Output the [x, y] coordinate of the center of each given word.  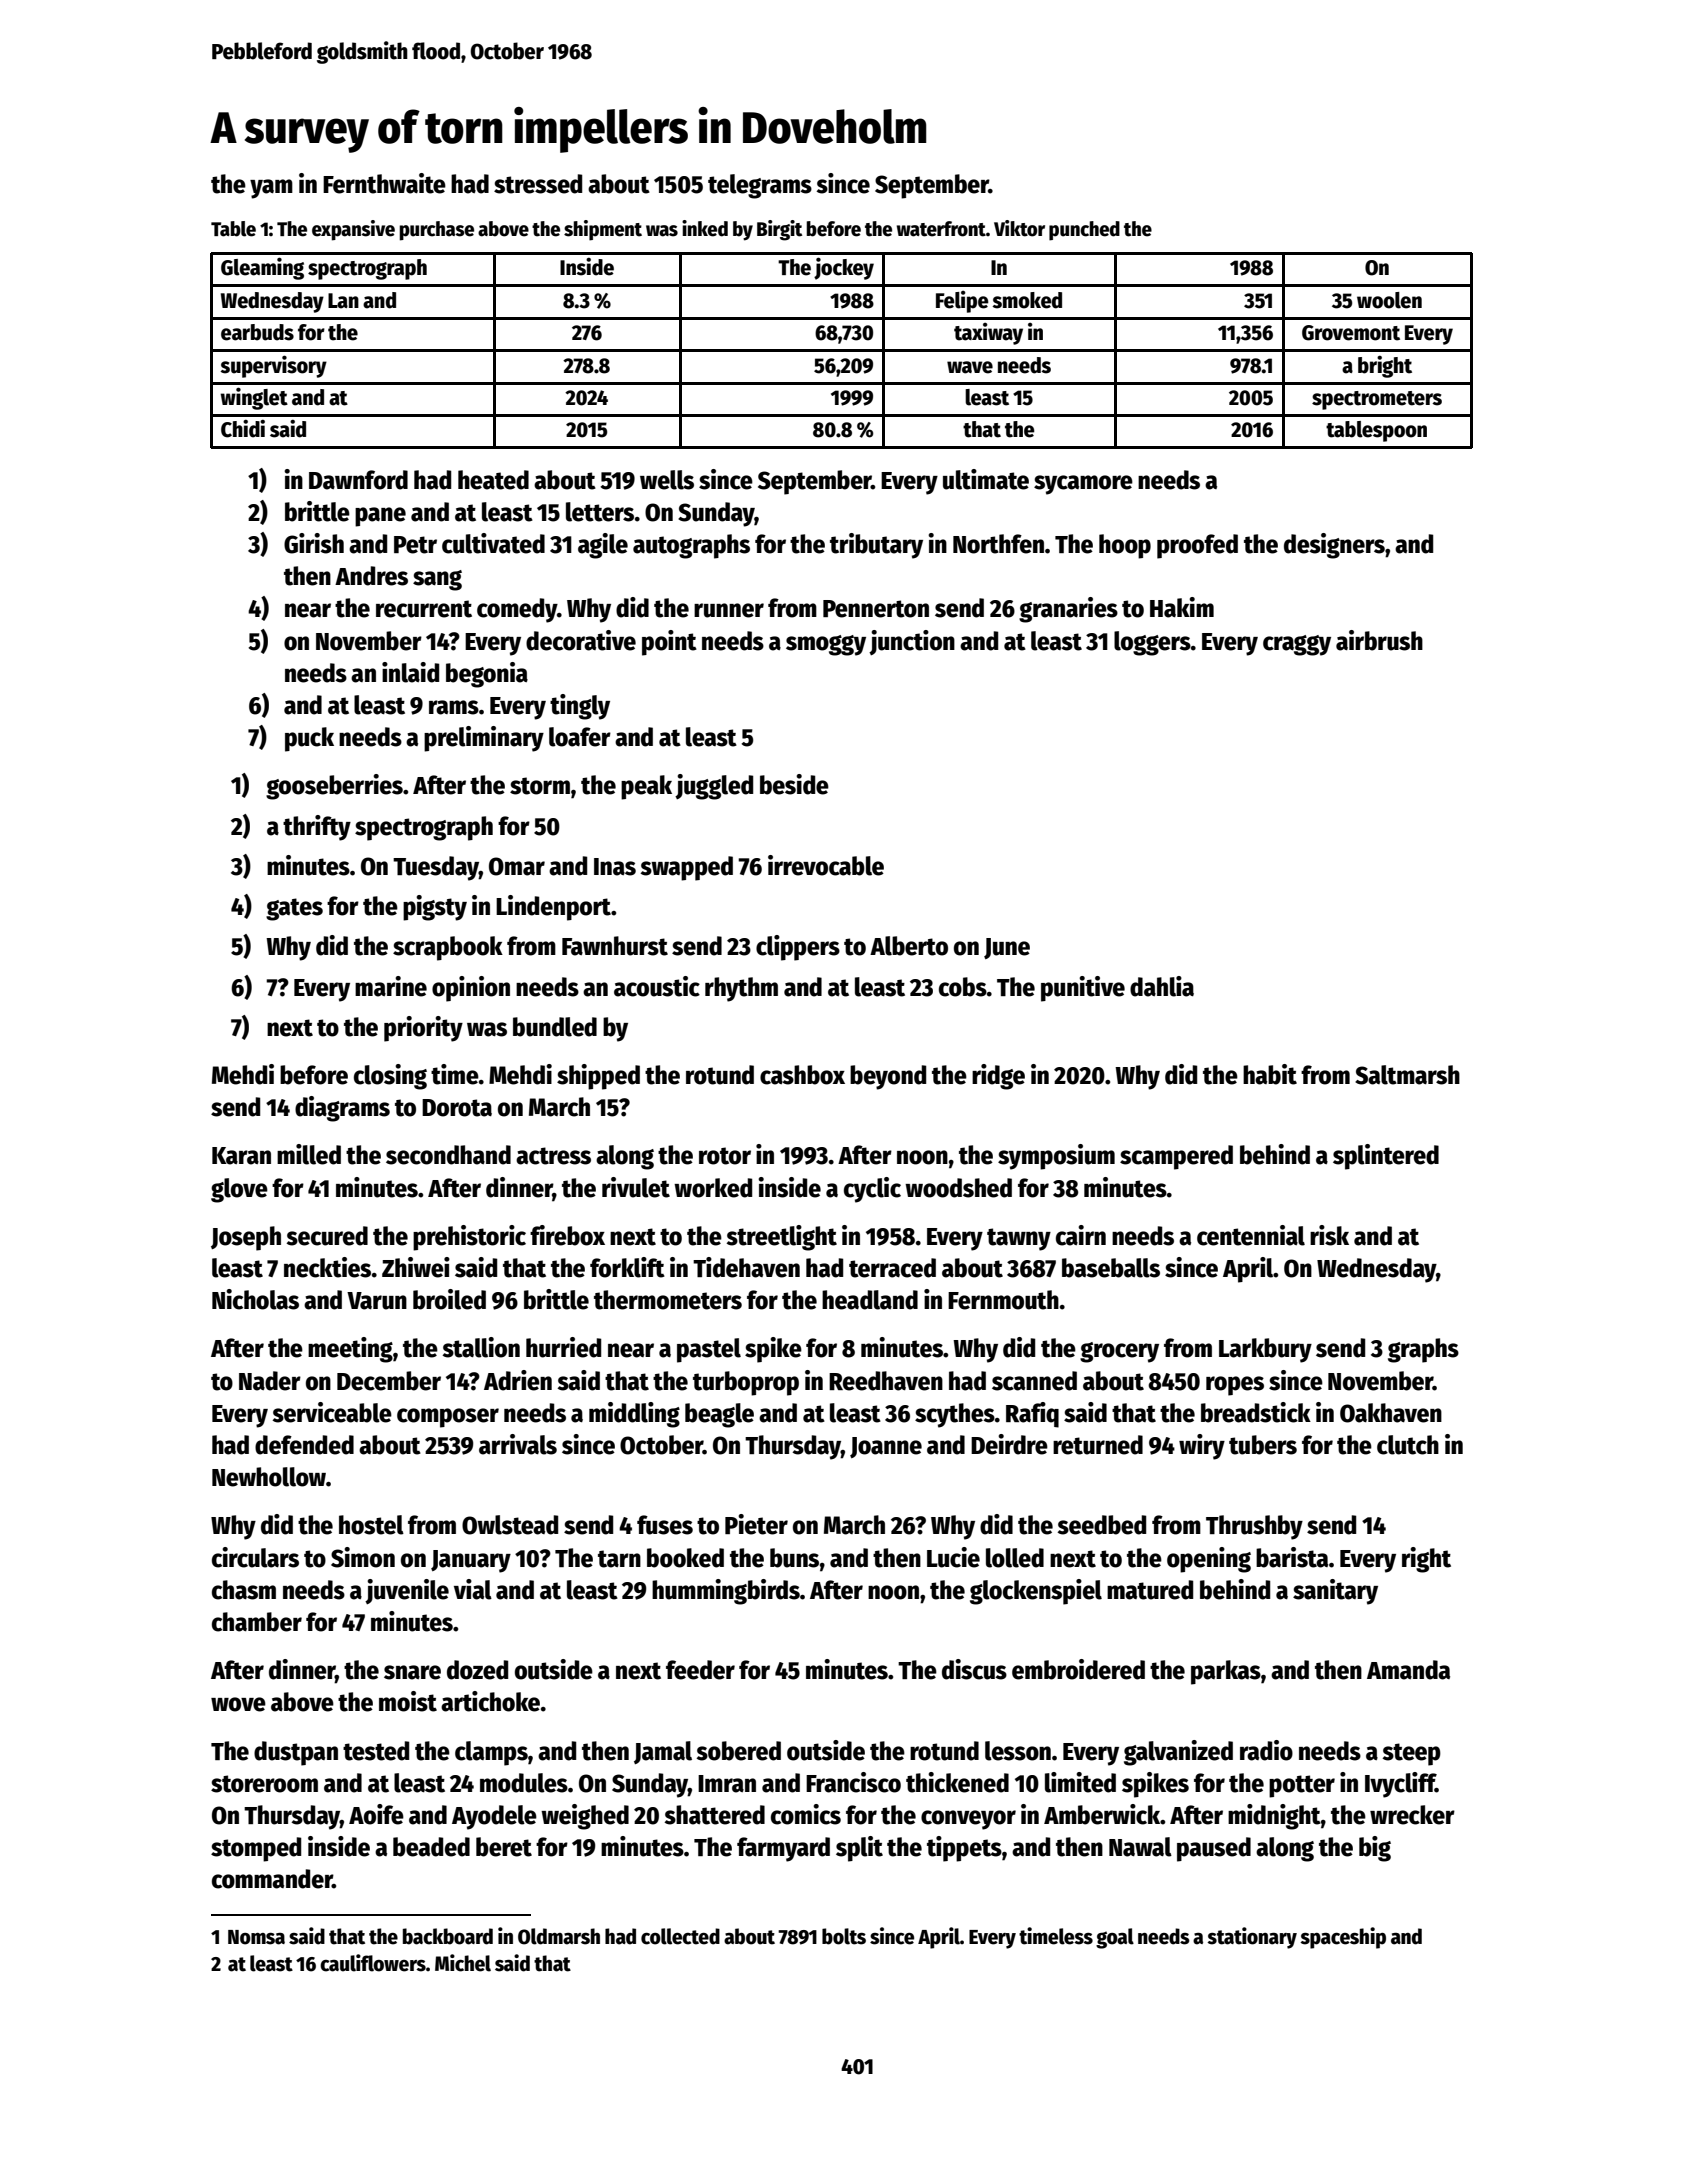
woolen [1389, 300]
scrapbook [448, 948]
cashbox [802, 1075]
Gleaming [262, 268]
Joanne [886, 1447]
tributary [876, 546]
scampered [1176, 1157]
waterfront [941, 229]
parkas [1226, 1672]
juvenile [407, 1591]
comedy [517, 610]
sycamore [1083, 485]
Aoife [376, 1814]
